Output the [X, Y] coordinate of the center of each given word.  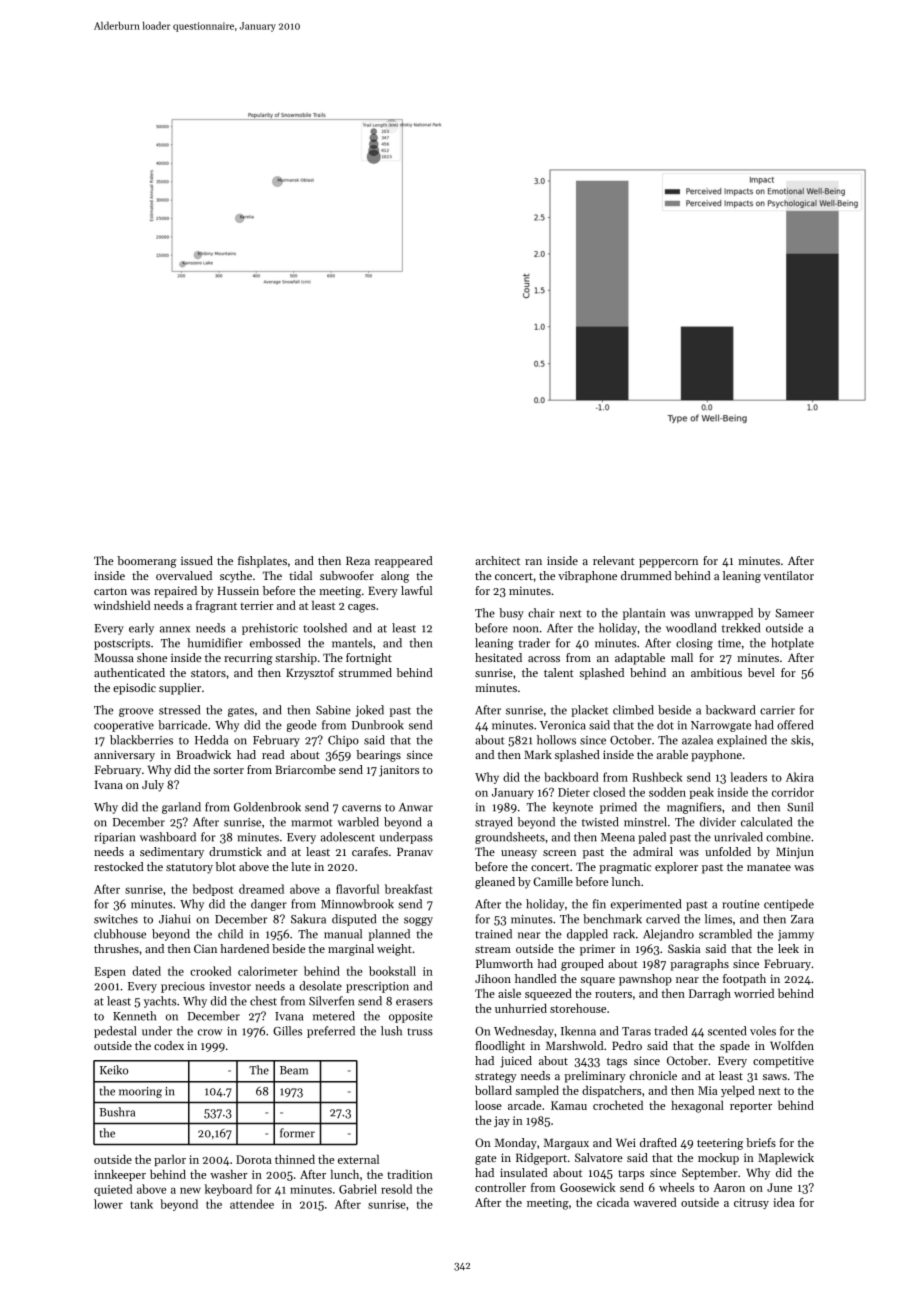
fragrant [216, 607]
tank [141, 1204]
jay [502, 1121]
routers [613, 994]
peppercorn [668, 563]
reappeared [404, 562]
